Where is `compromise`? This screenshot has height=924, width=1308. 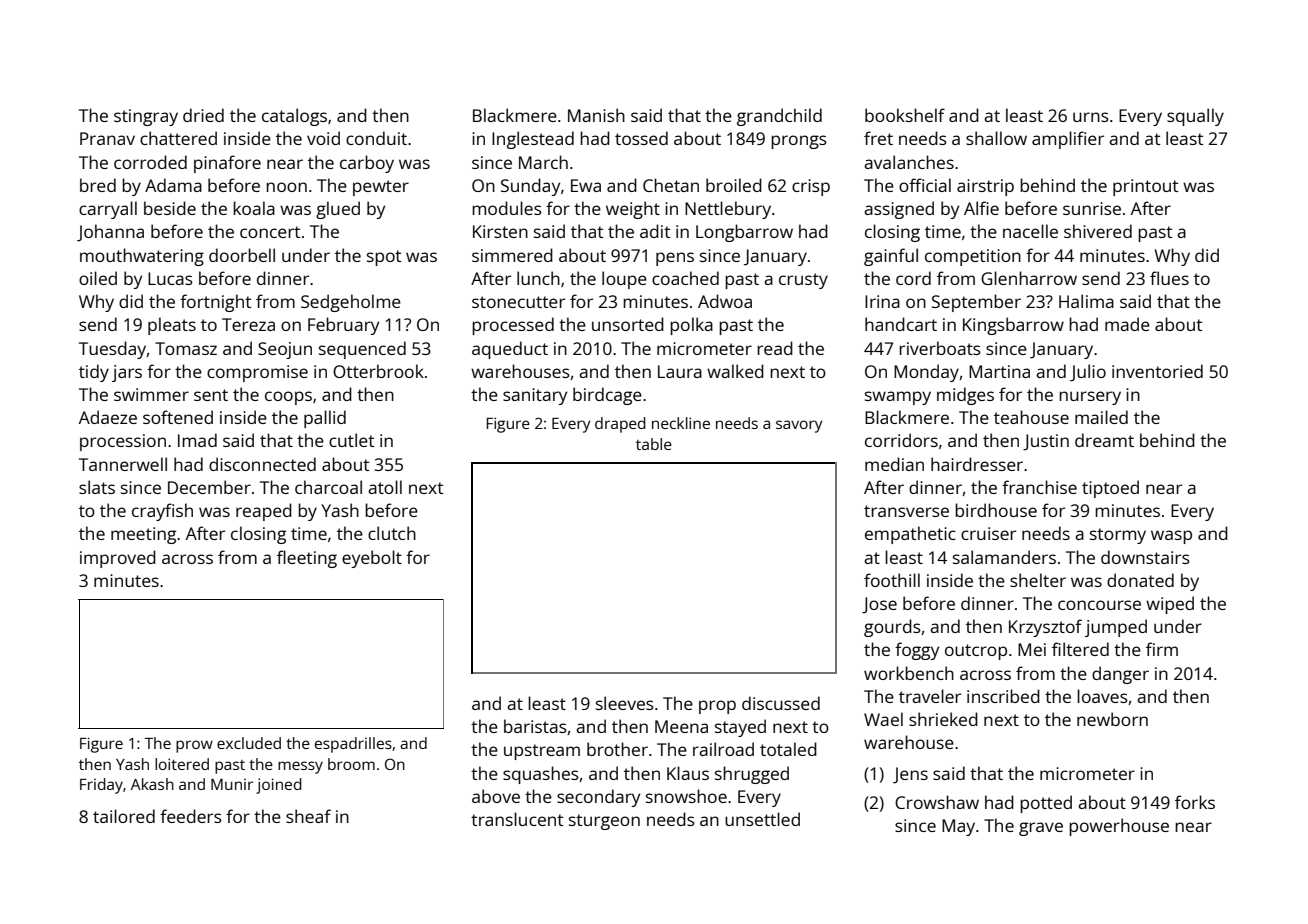
compromise is located at coordinates (257, 373).
